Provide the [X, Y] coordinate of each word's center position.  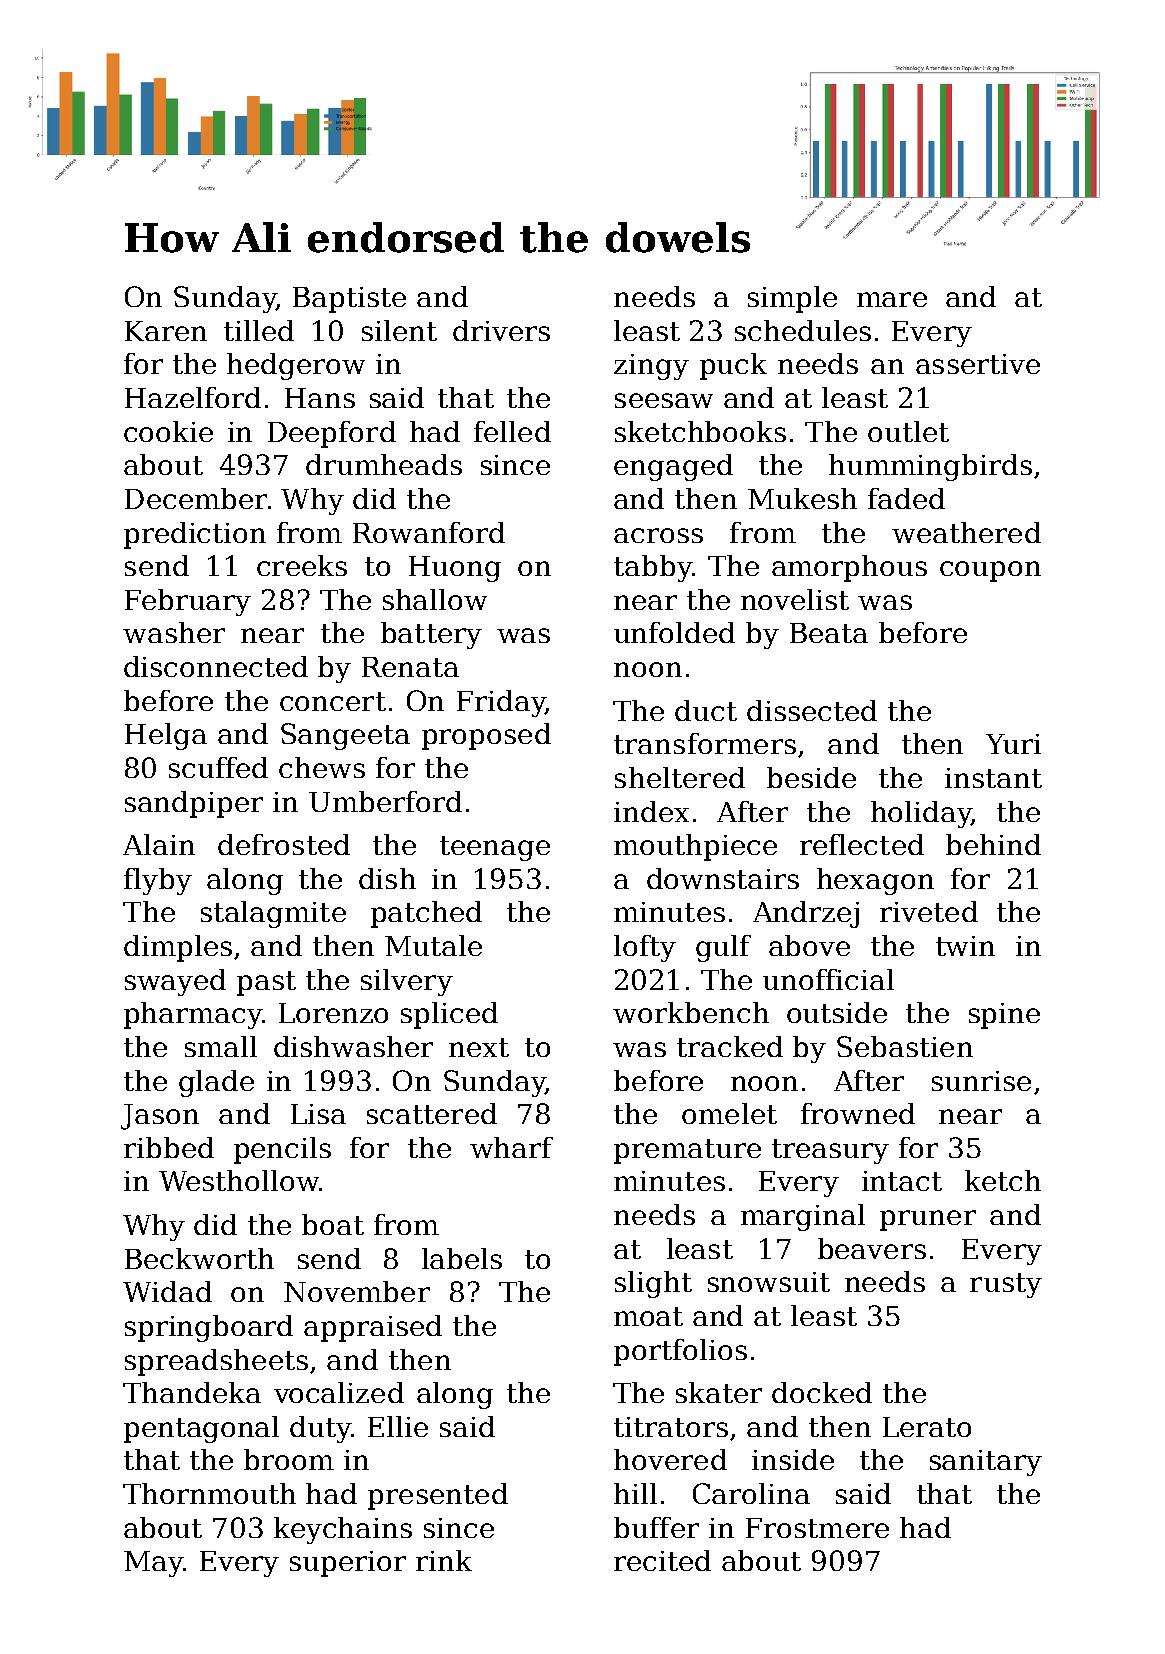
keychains [343, 1530]
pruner [928, 1220]
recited [662, 1560]
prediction [195, 535]
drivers [501, 330]
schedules [803, 330]
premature [687, 1151]
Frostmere [817, 1528]
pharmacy [193, 1015]
